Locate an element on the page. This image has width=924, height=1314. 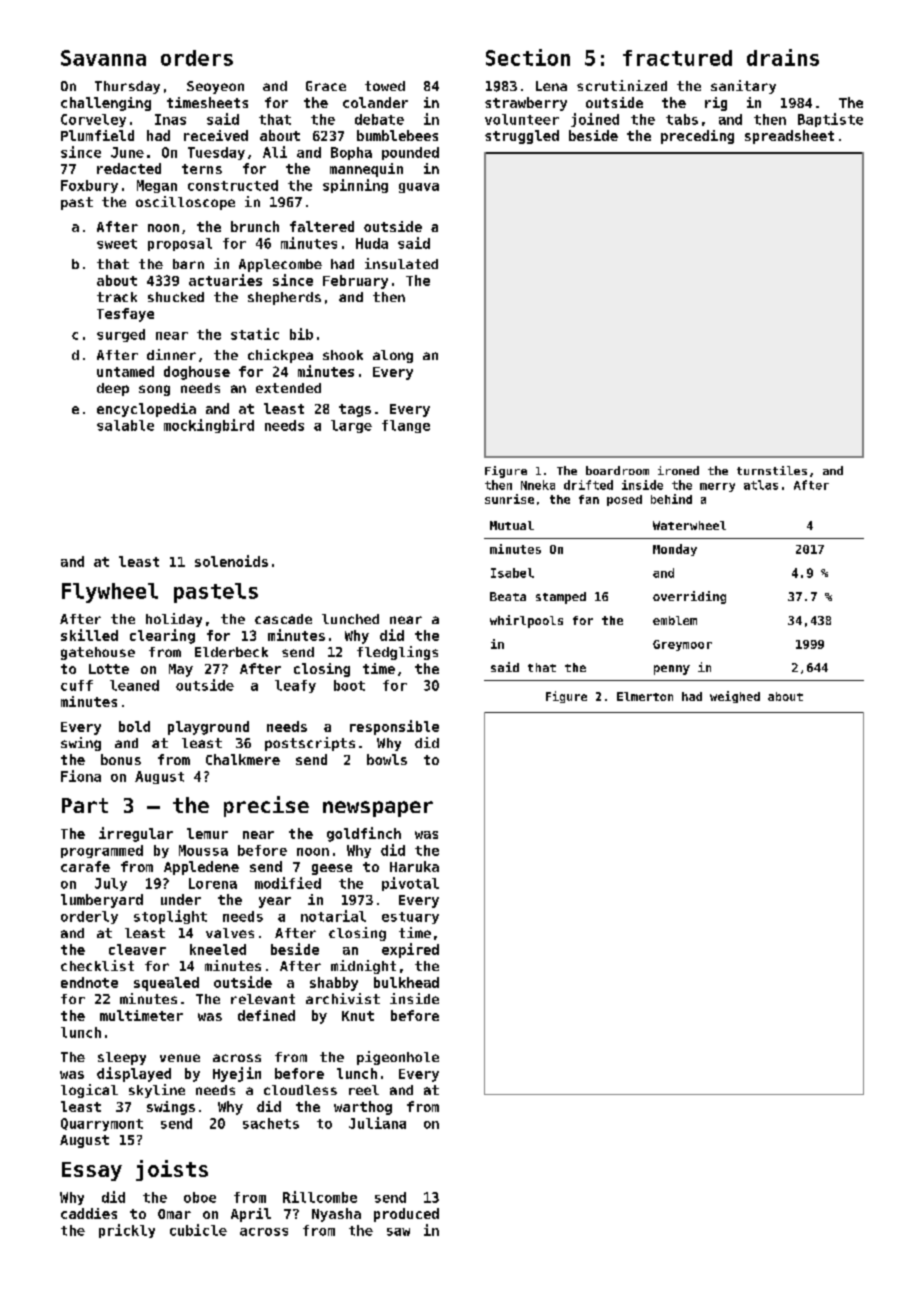
bulkhead is located at coordinates (406, 982).
